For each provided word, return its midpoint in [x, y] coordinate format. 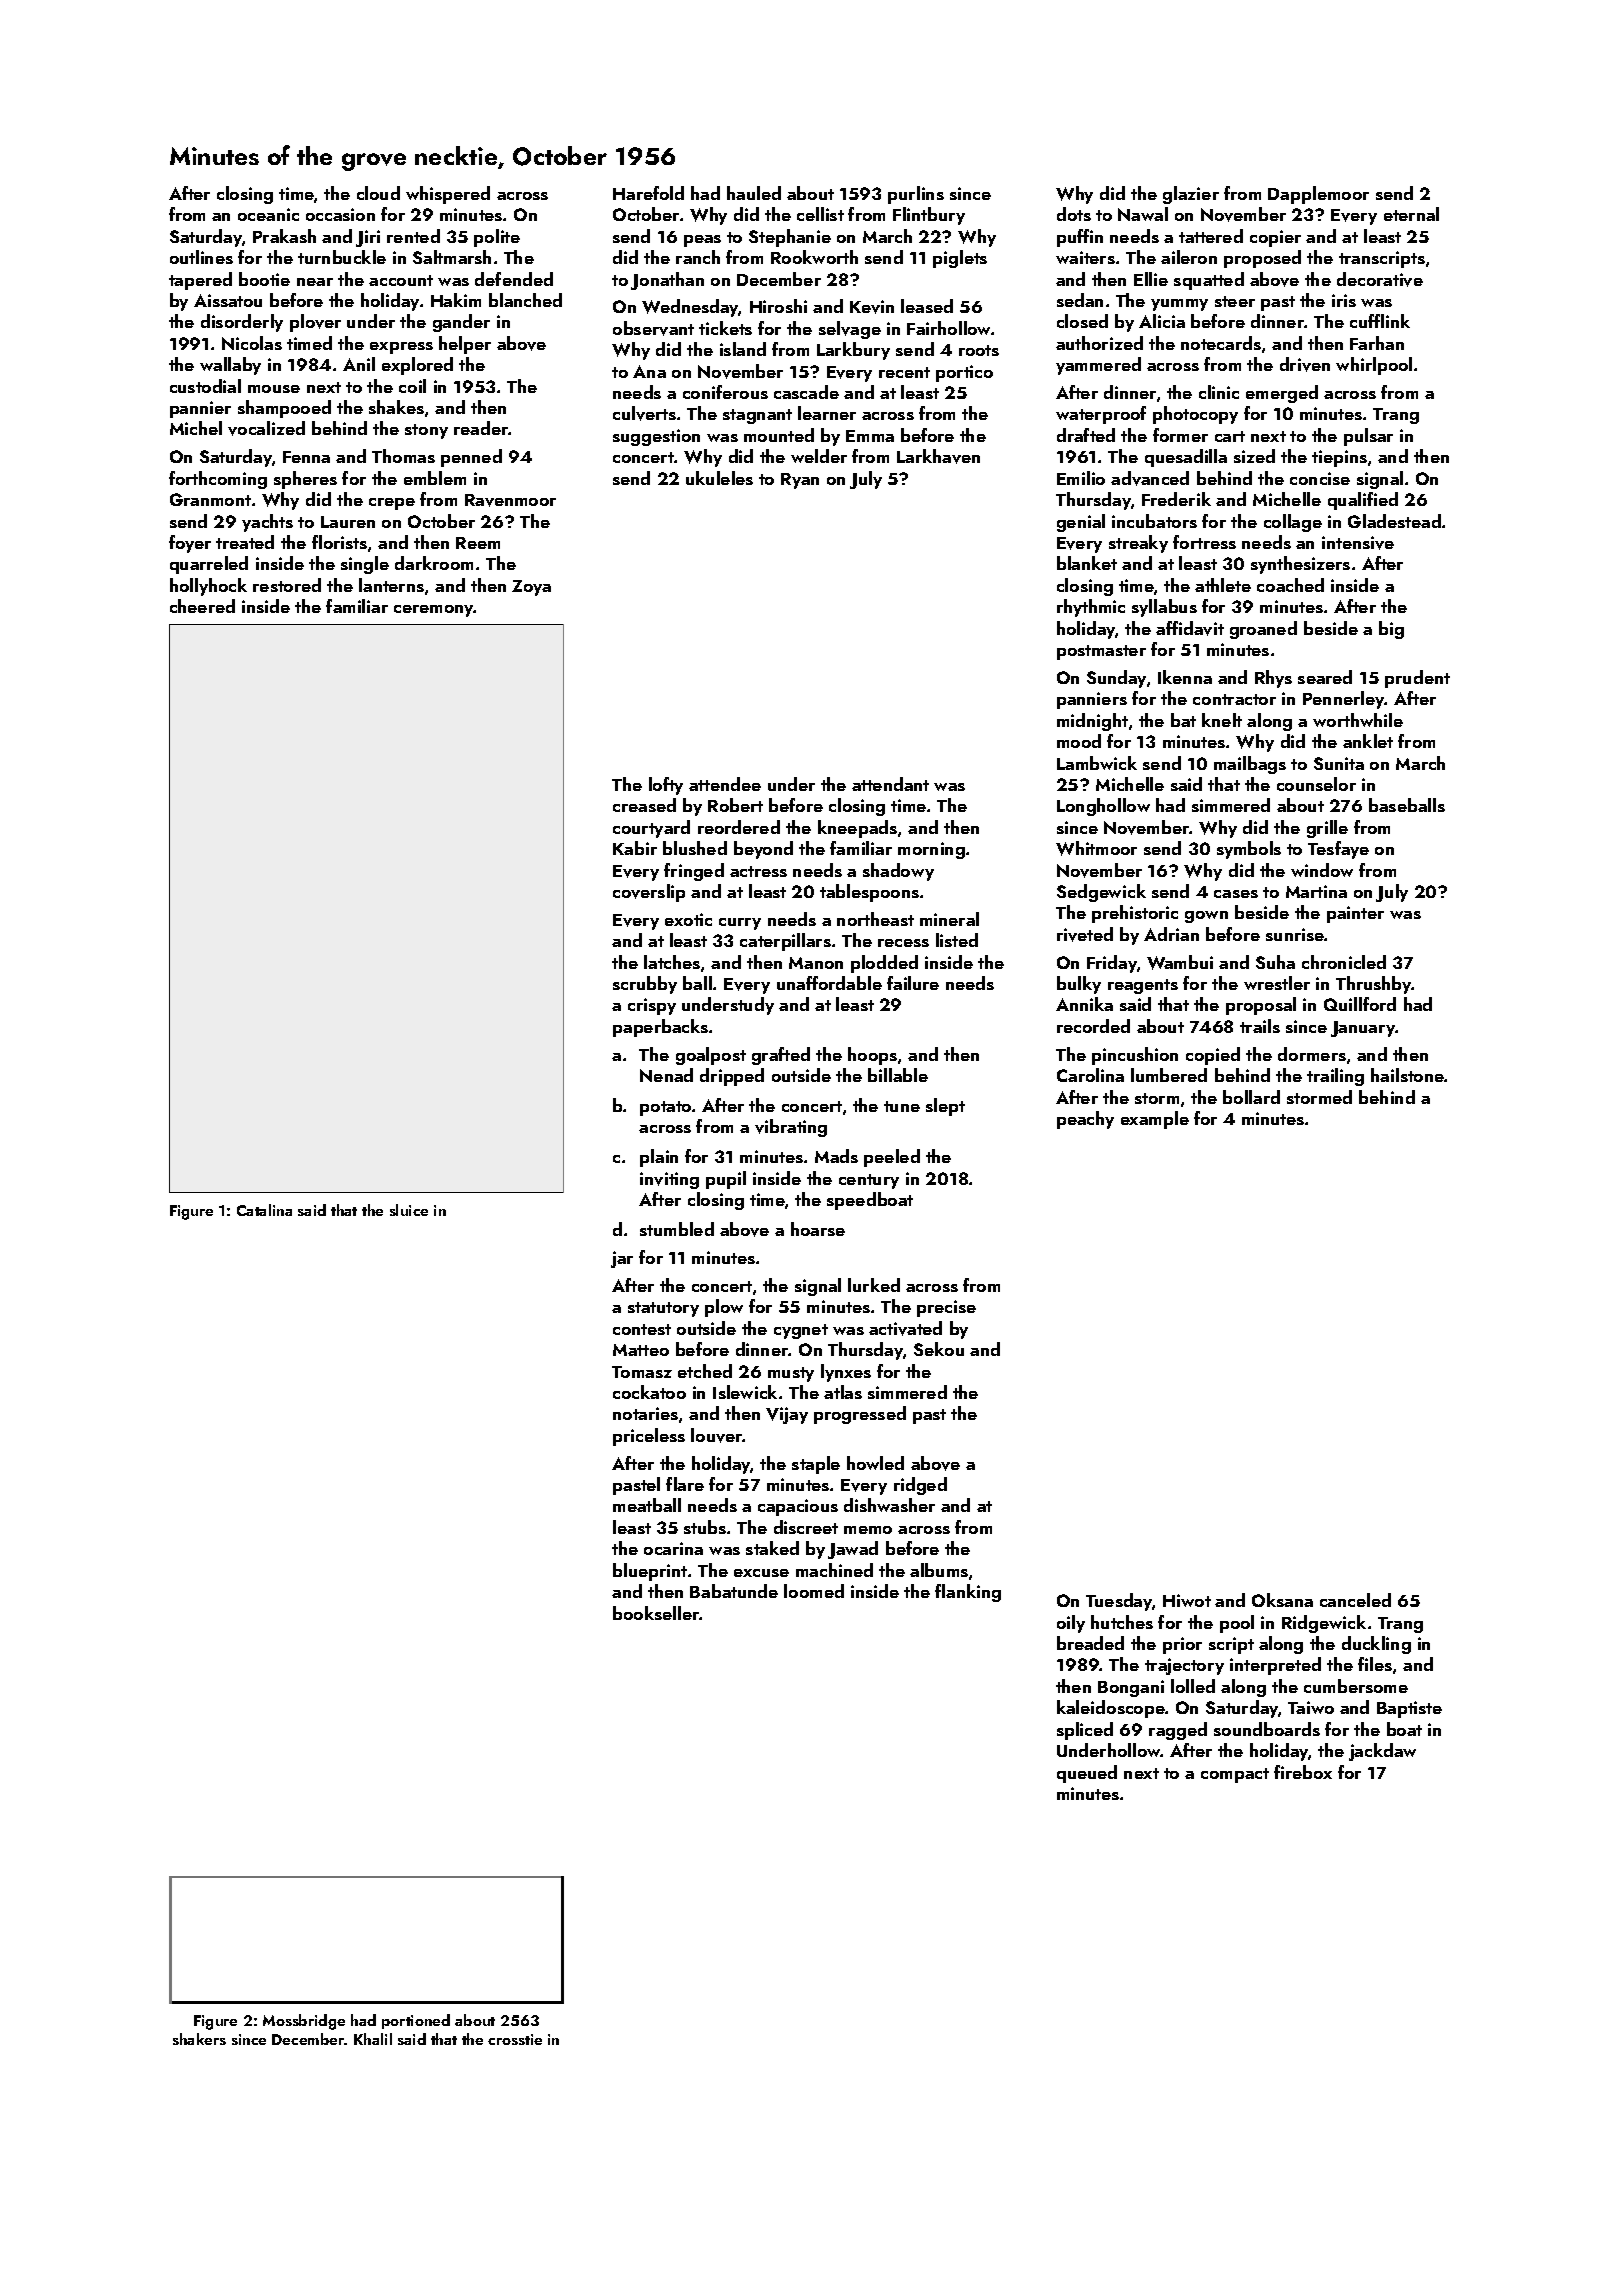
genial [1081, 523]
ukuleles [719, 478]
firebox [1303, 1772]
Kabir [635, 848]
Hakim [456, 300]
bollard [1251, 1097]
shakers [199, 2039]
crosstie [515, 2039]
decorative [1380, 279]
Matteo [641, 1350]
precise [946, 1308]
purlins [916, 195]
